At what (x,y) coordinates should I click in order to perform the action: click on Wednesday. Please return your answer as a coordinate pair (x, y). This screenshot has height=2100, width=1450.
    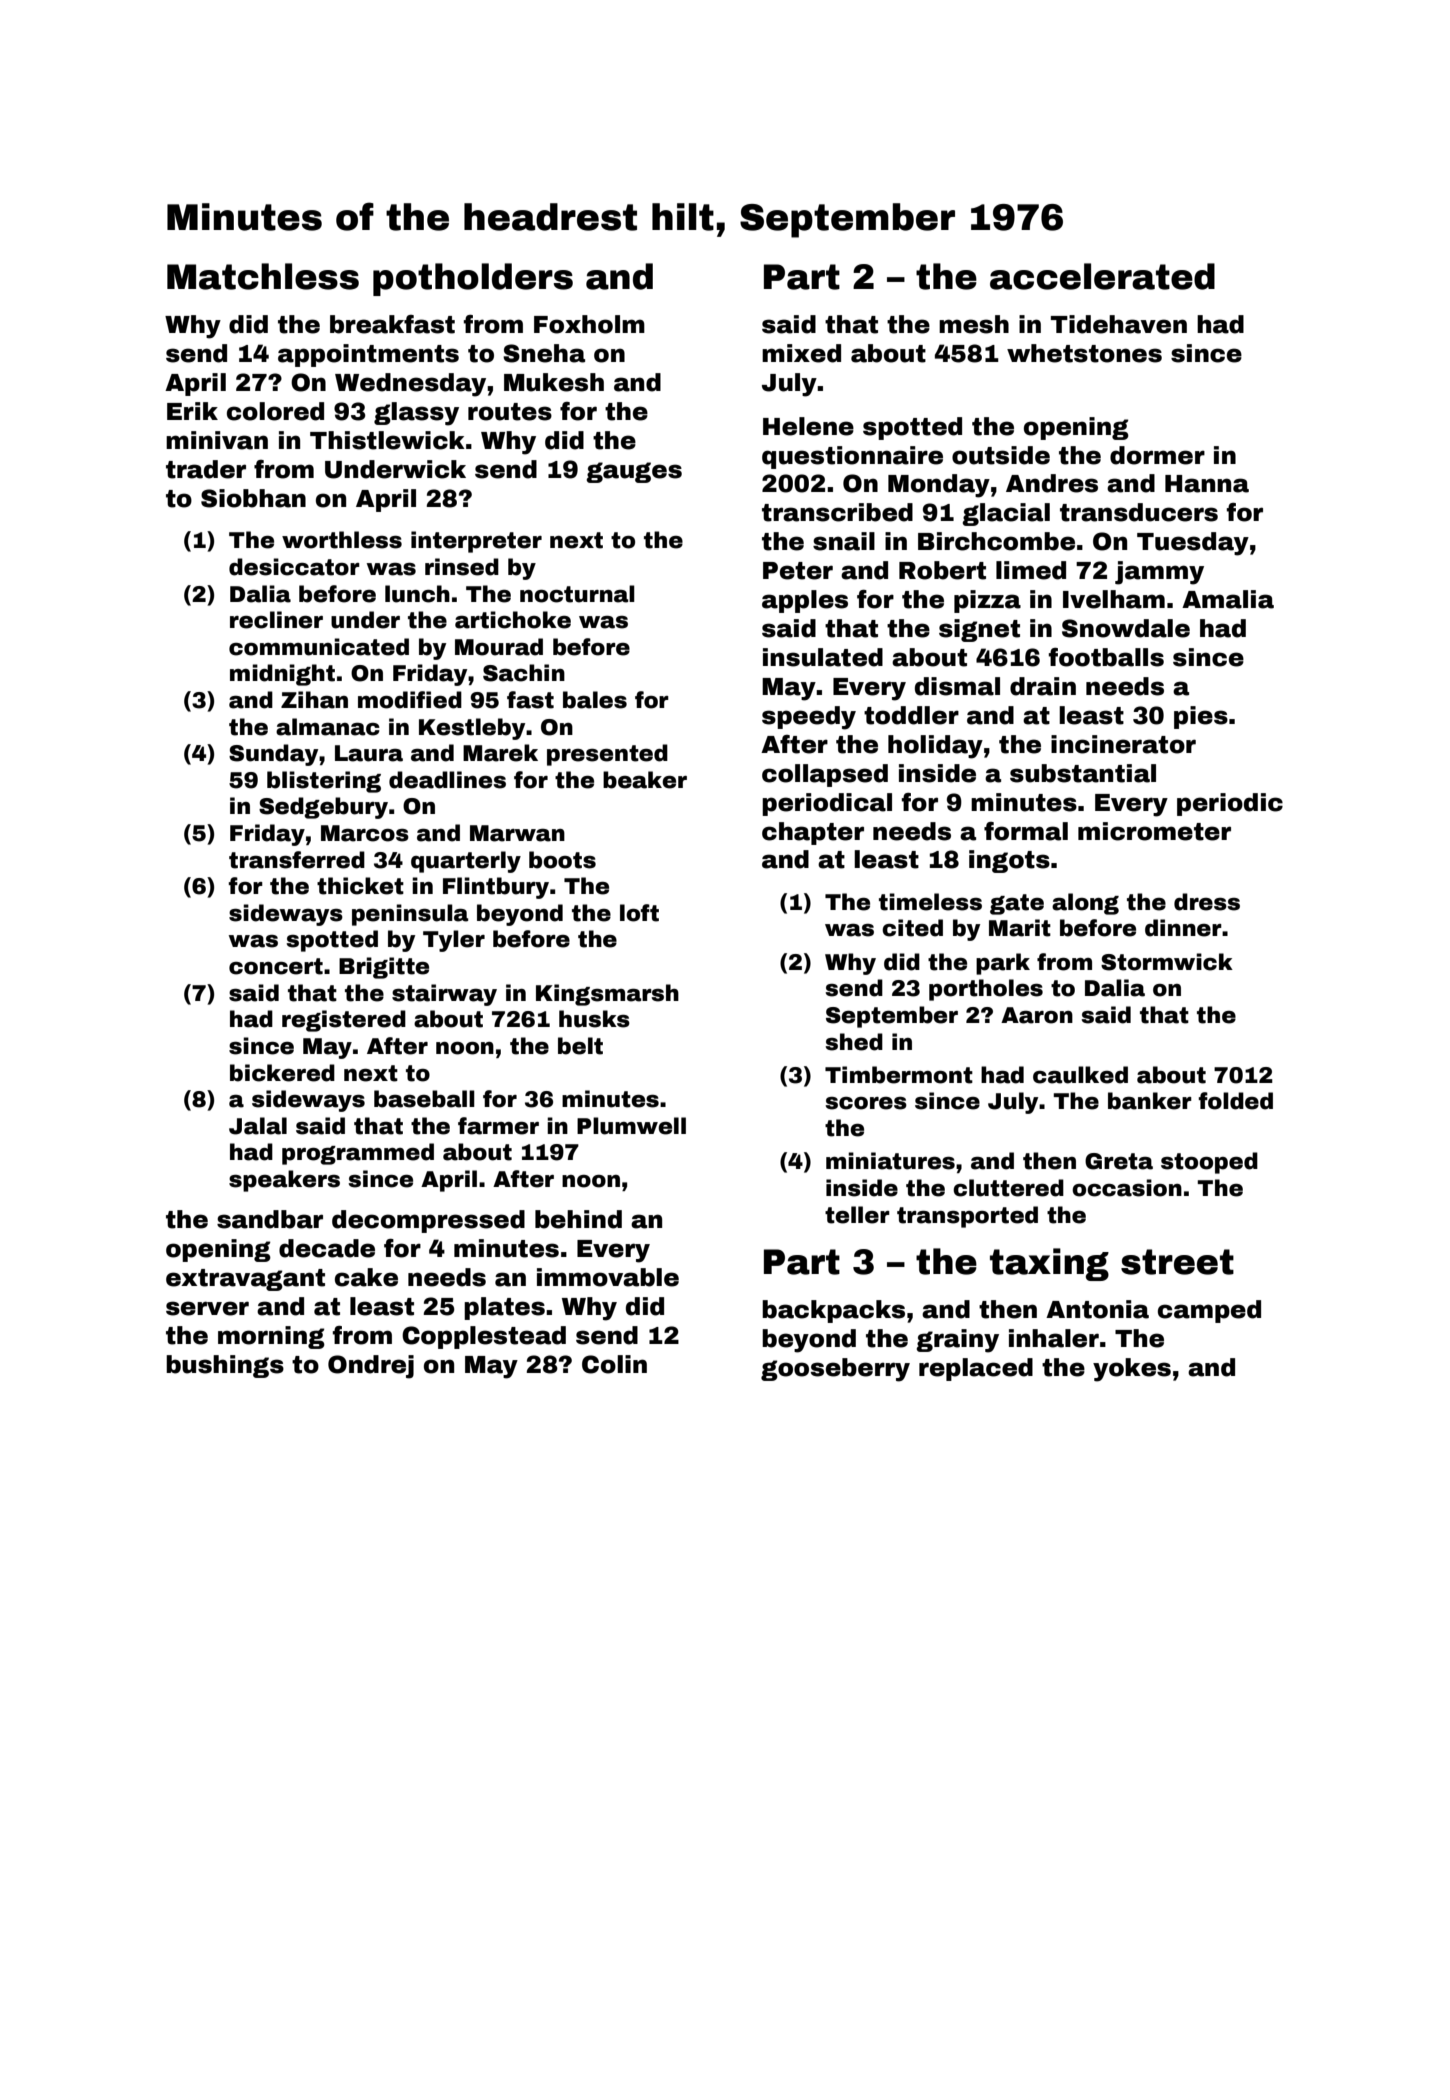
    Looking at the image, I should click on (410, 385).
